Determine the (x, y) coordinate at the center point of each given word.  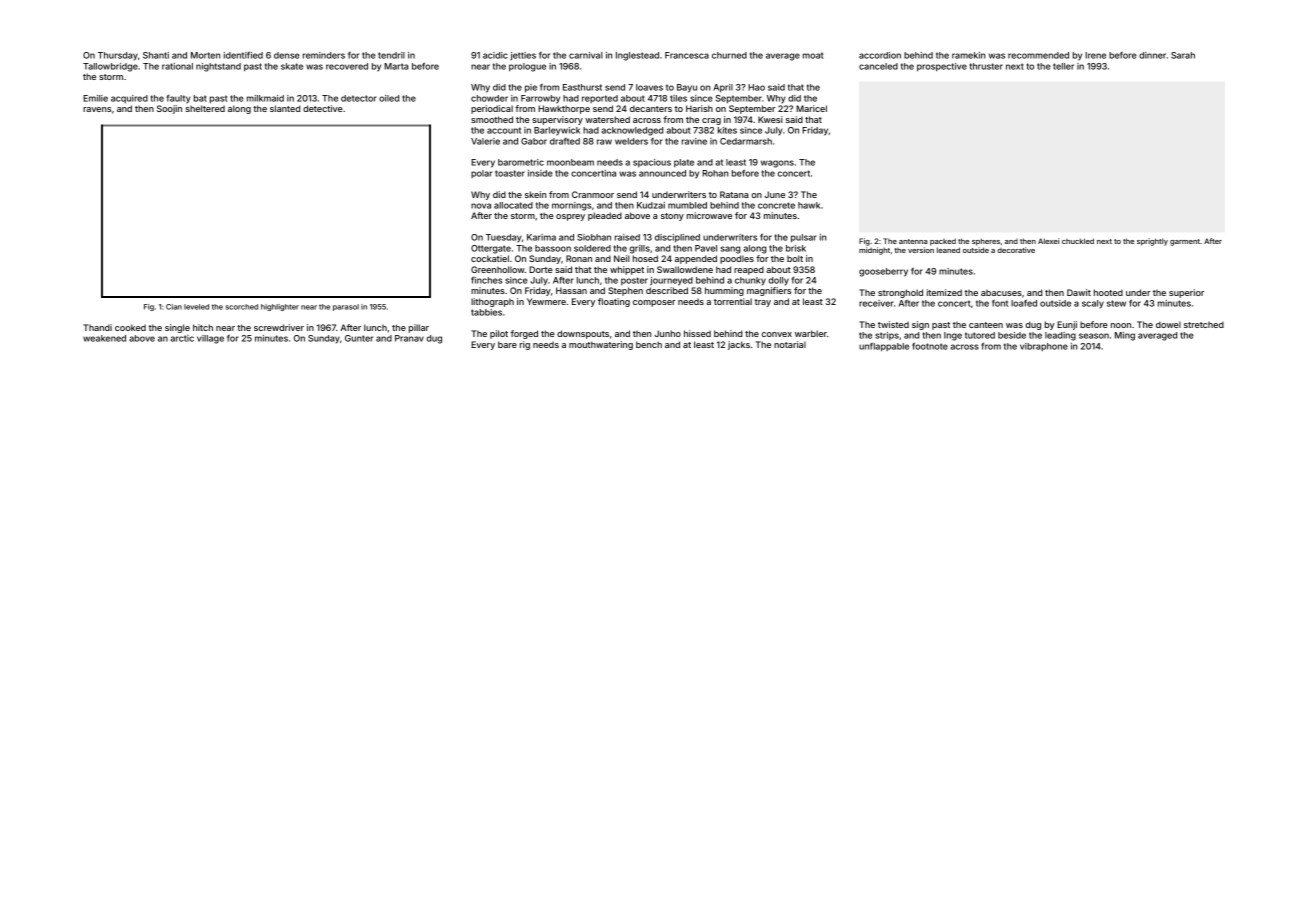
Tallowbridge (110, 67)
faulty (179, 99)
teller (1063, 66)
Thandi (97, 327)
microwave (709, 215)
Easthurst (582, 87)
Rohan (715, 173)
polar (481, 174)
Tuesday (504, 238)
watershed (607, 119)
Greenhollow (498, 269)
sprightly (1152, 242)
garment (1185, 242)
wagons (777, 164)
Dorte (541, 269)
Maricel (811, 108)
